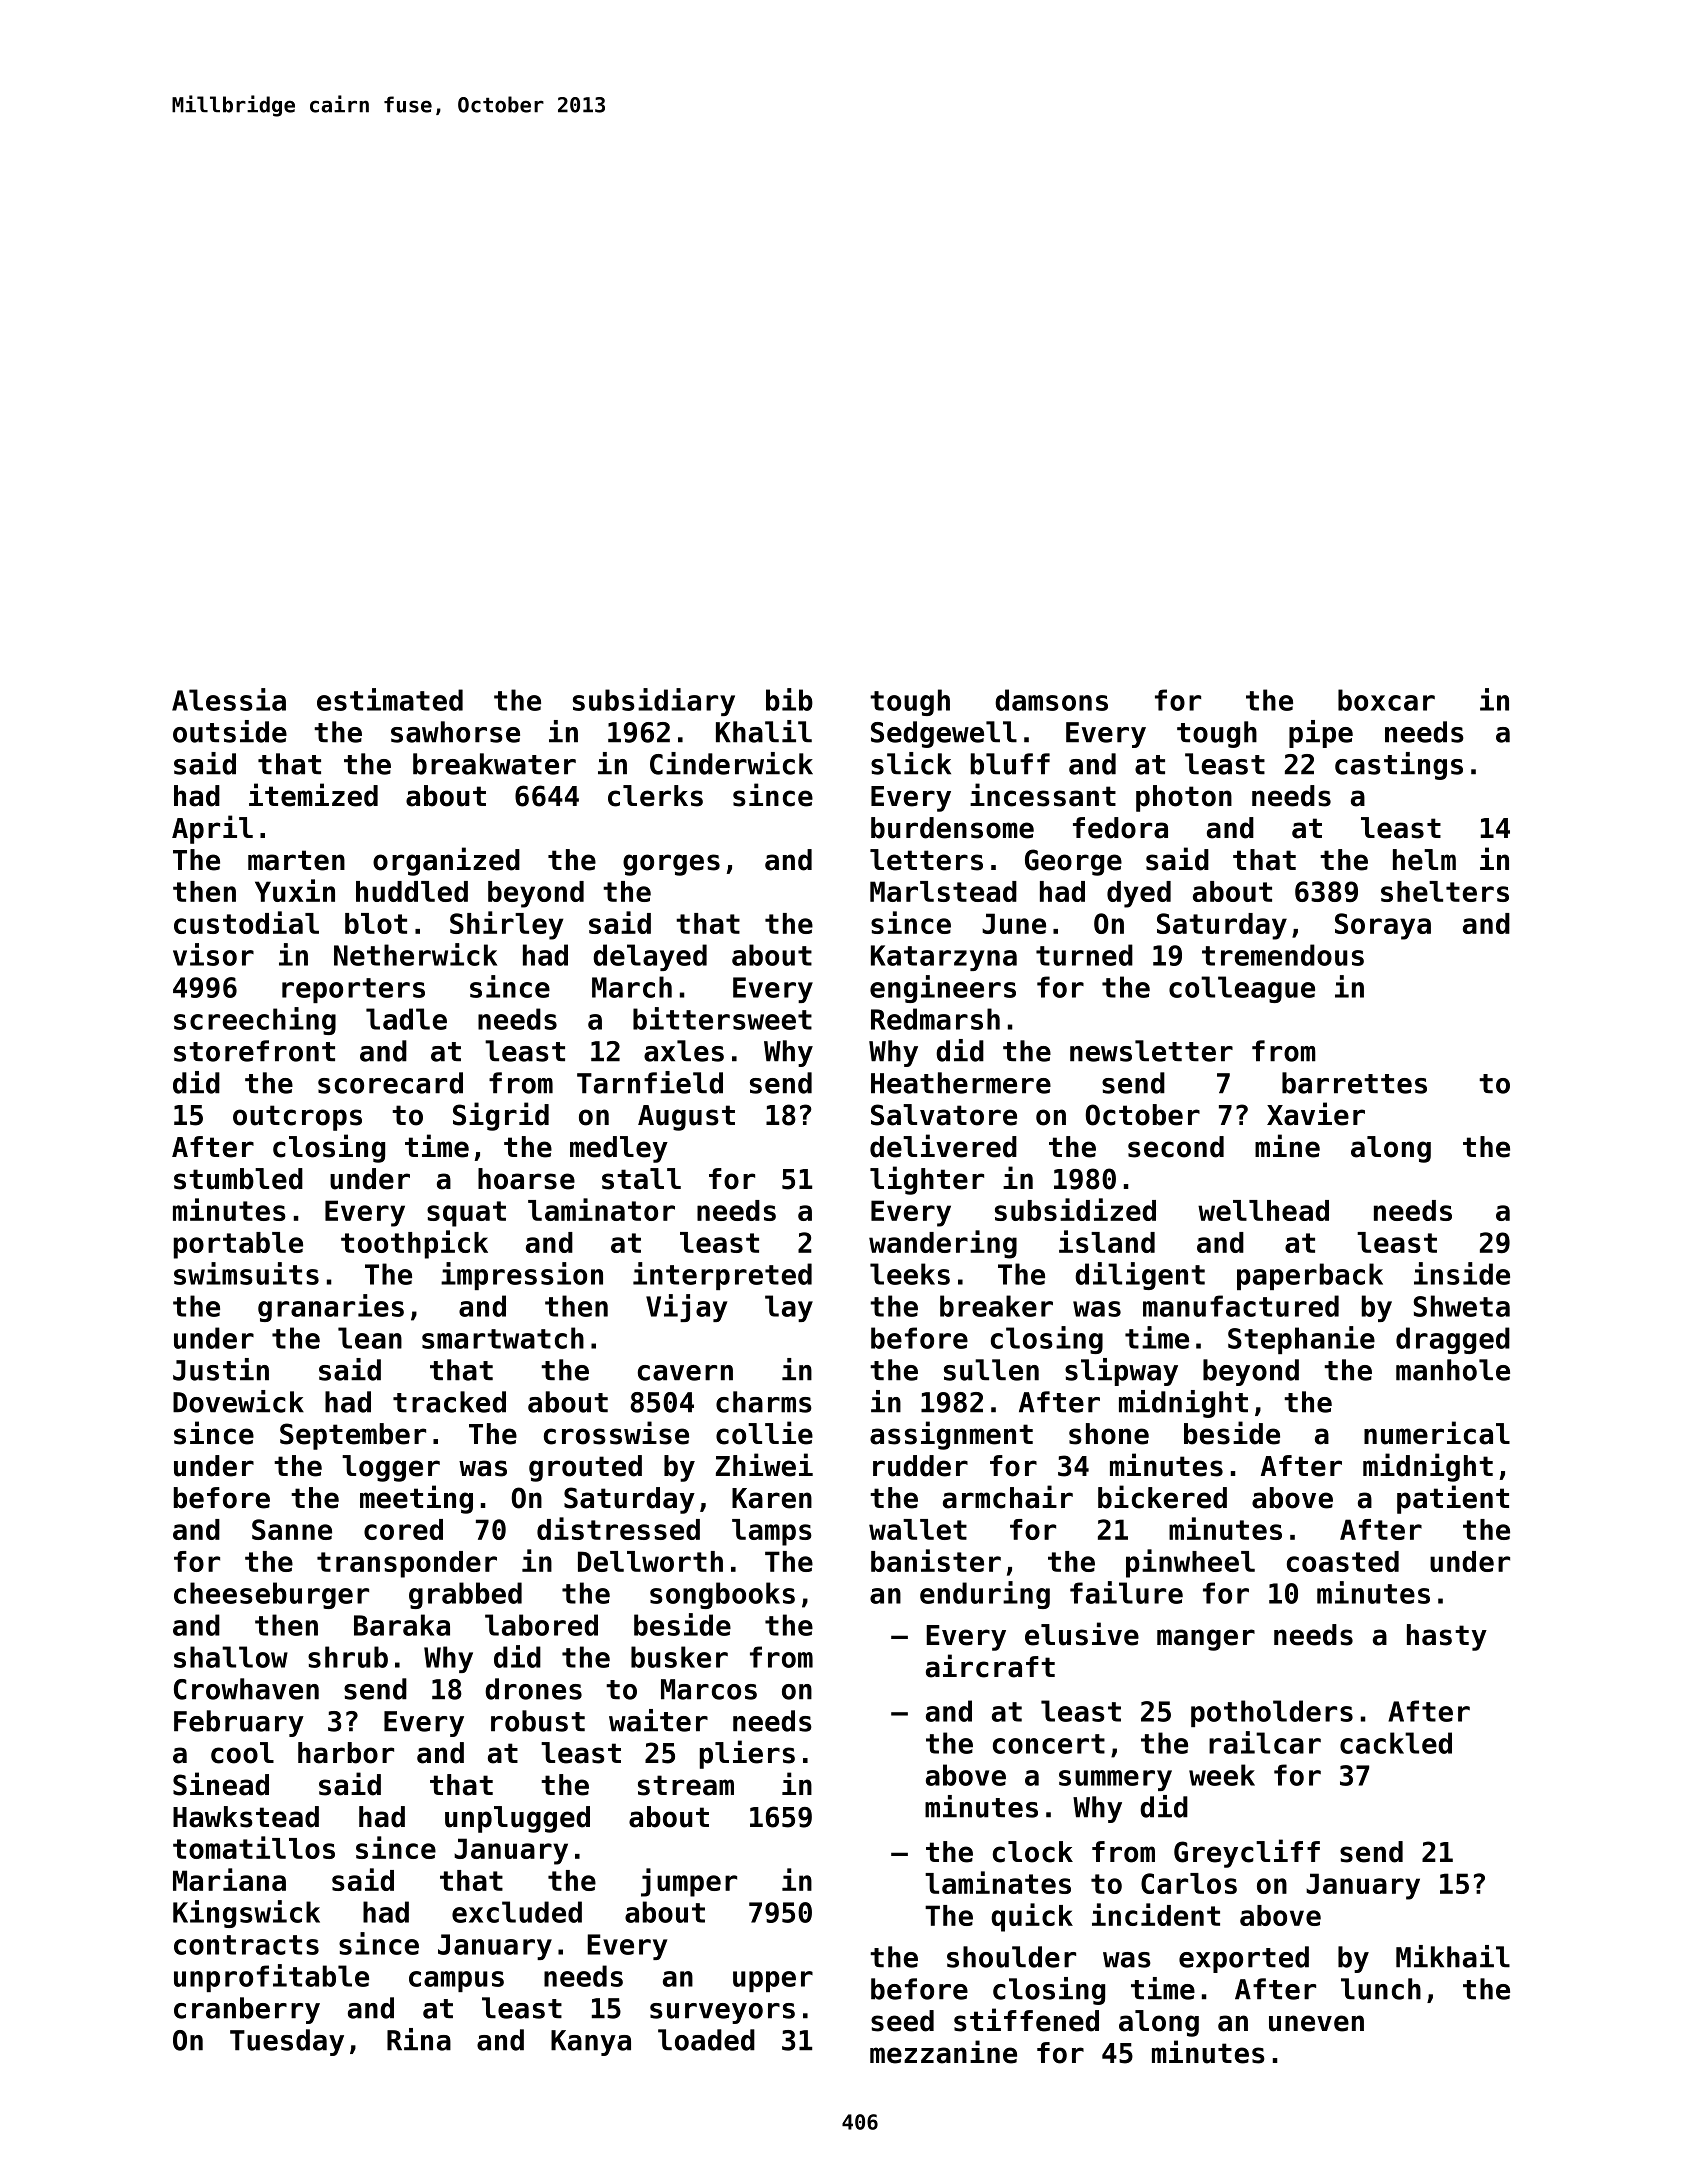 This page has width=1683, height=2178. Describe the element at coordinates (390, 1083) in the page. I see `scorecard` at that location.
